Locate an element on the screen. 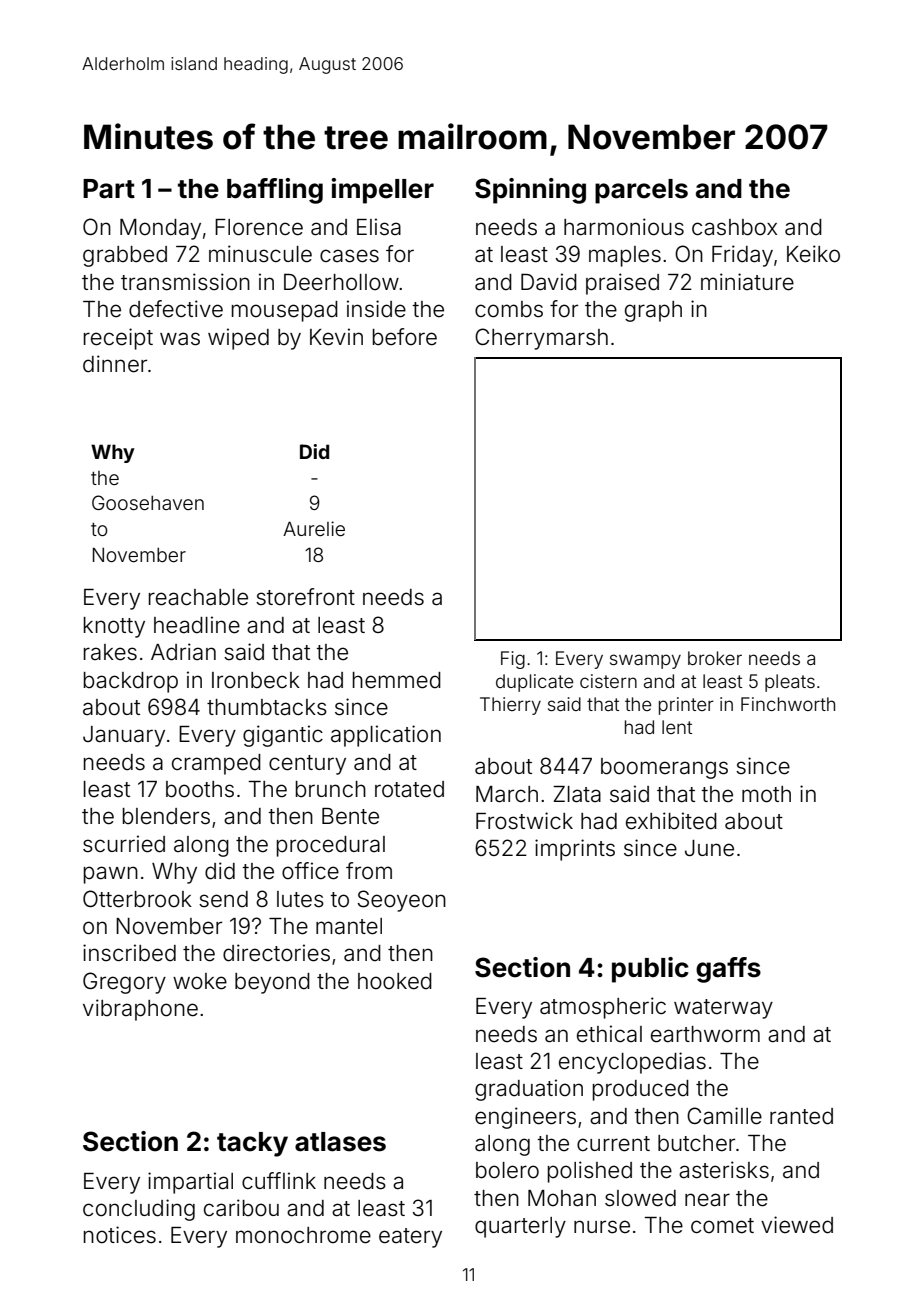  imprints is located at coordinates (575, 850).
